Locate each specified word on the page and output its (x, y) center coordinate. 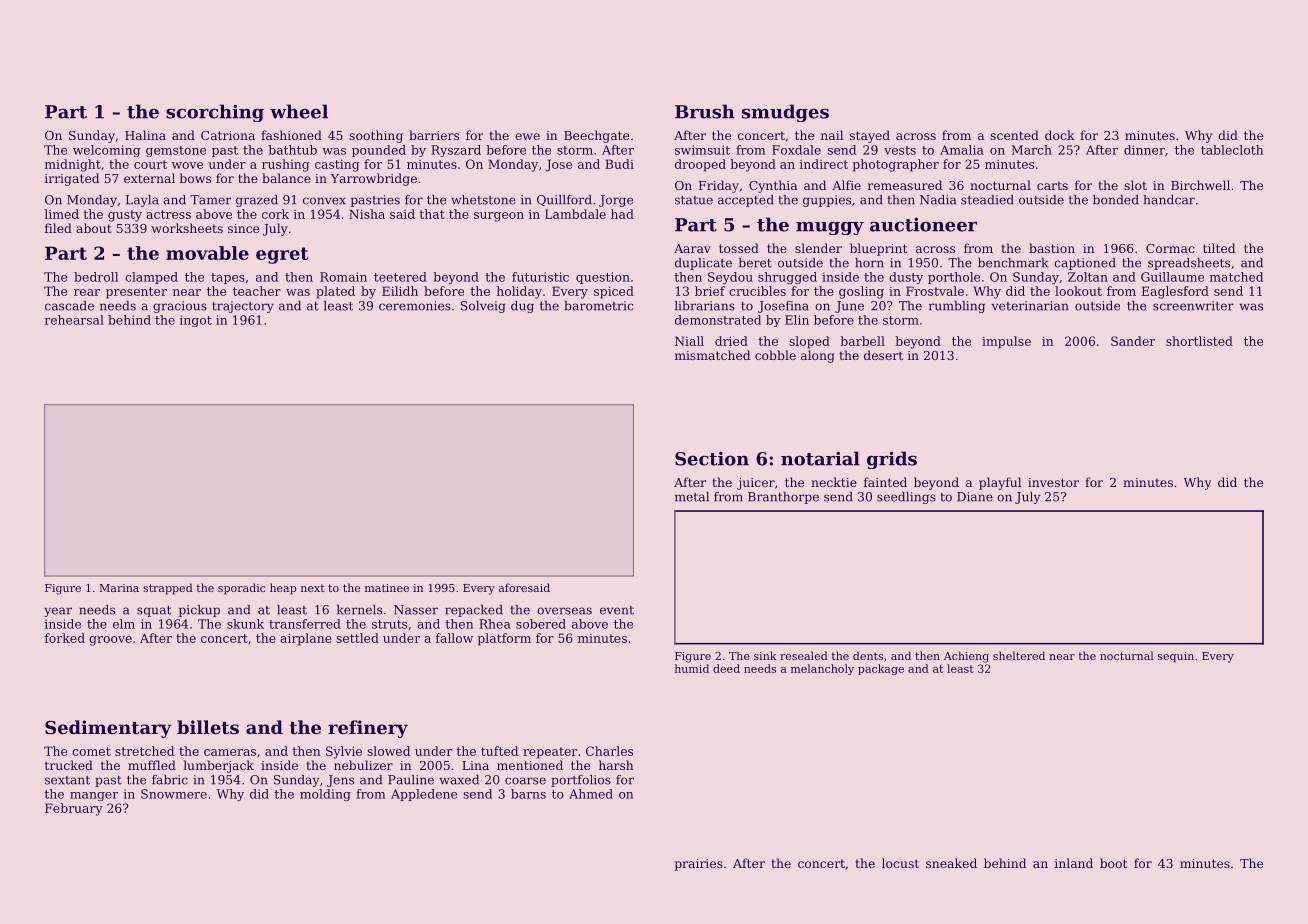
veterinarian (1030, 306)
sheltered (1019, 655)
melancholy (822, 669)
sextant (67, 780)
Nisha (367, 214)
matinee (387, 588)
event (617, 610)
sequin (1176, 657)
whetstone (483, 200)
